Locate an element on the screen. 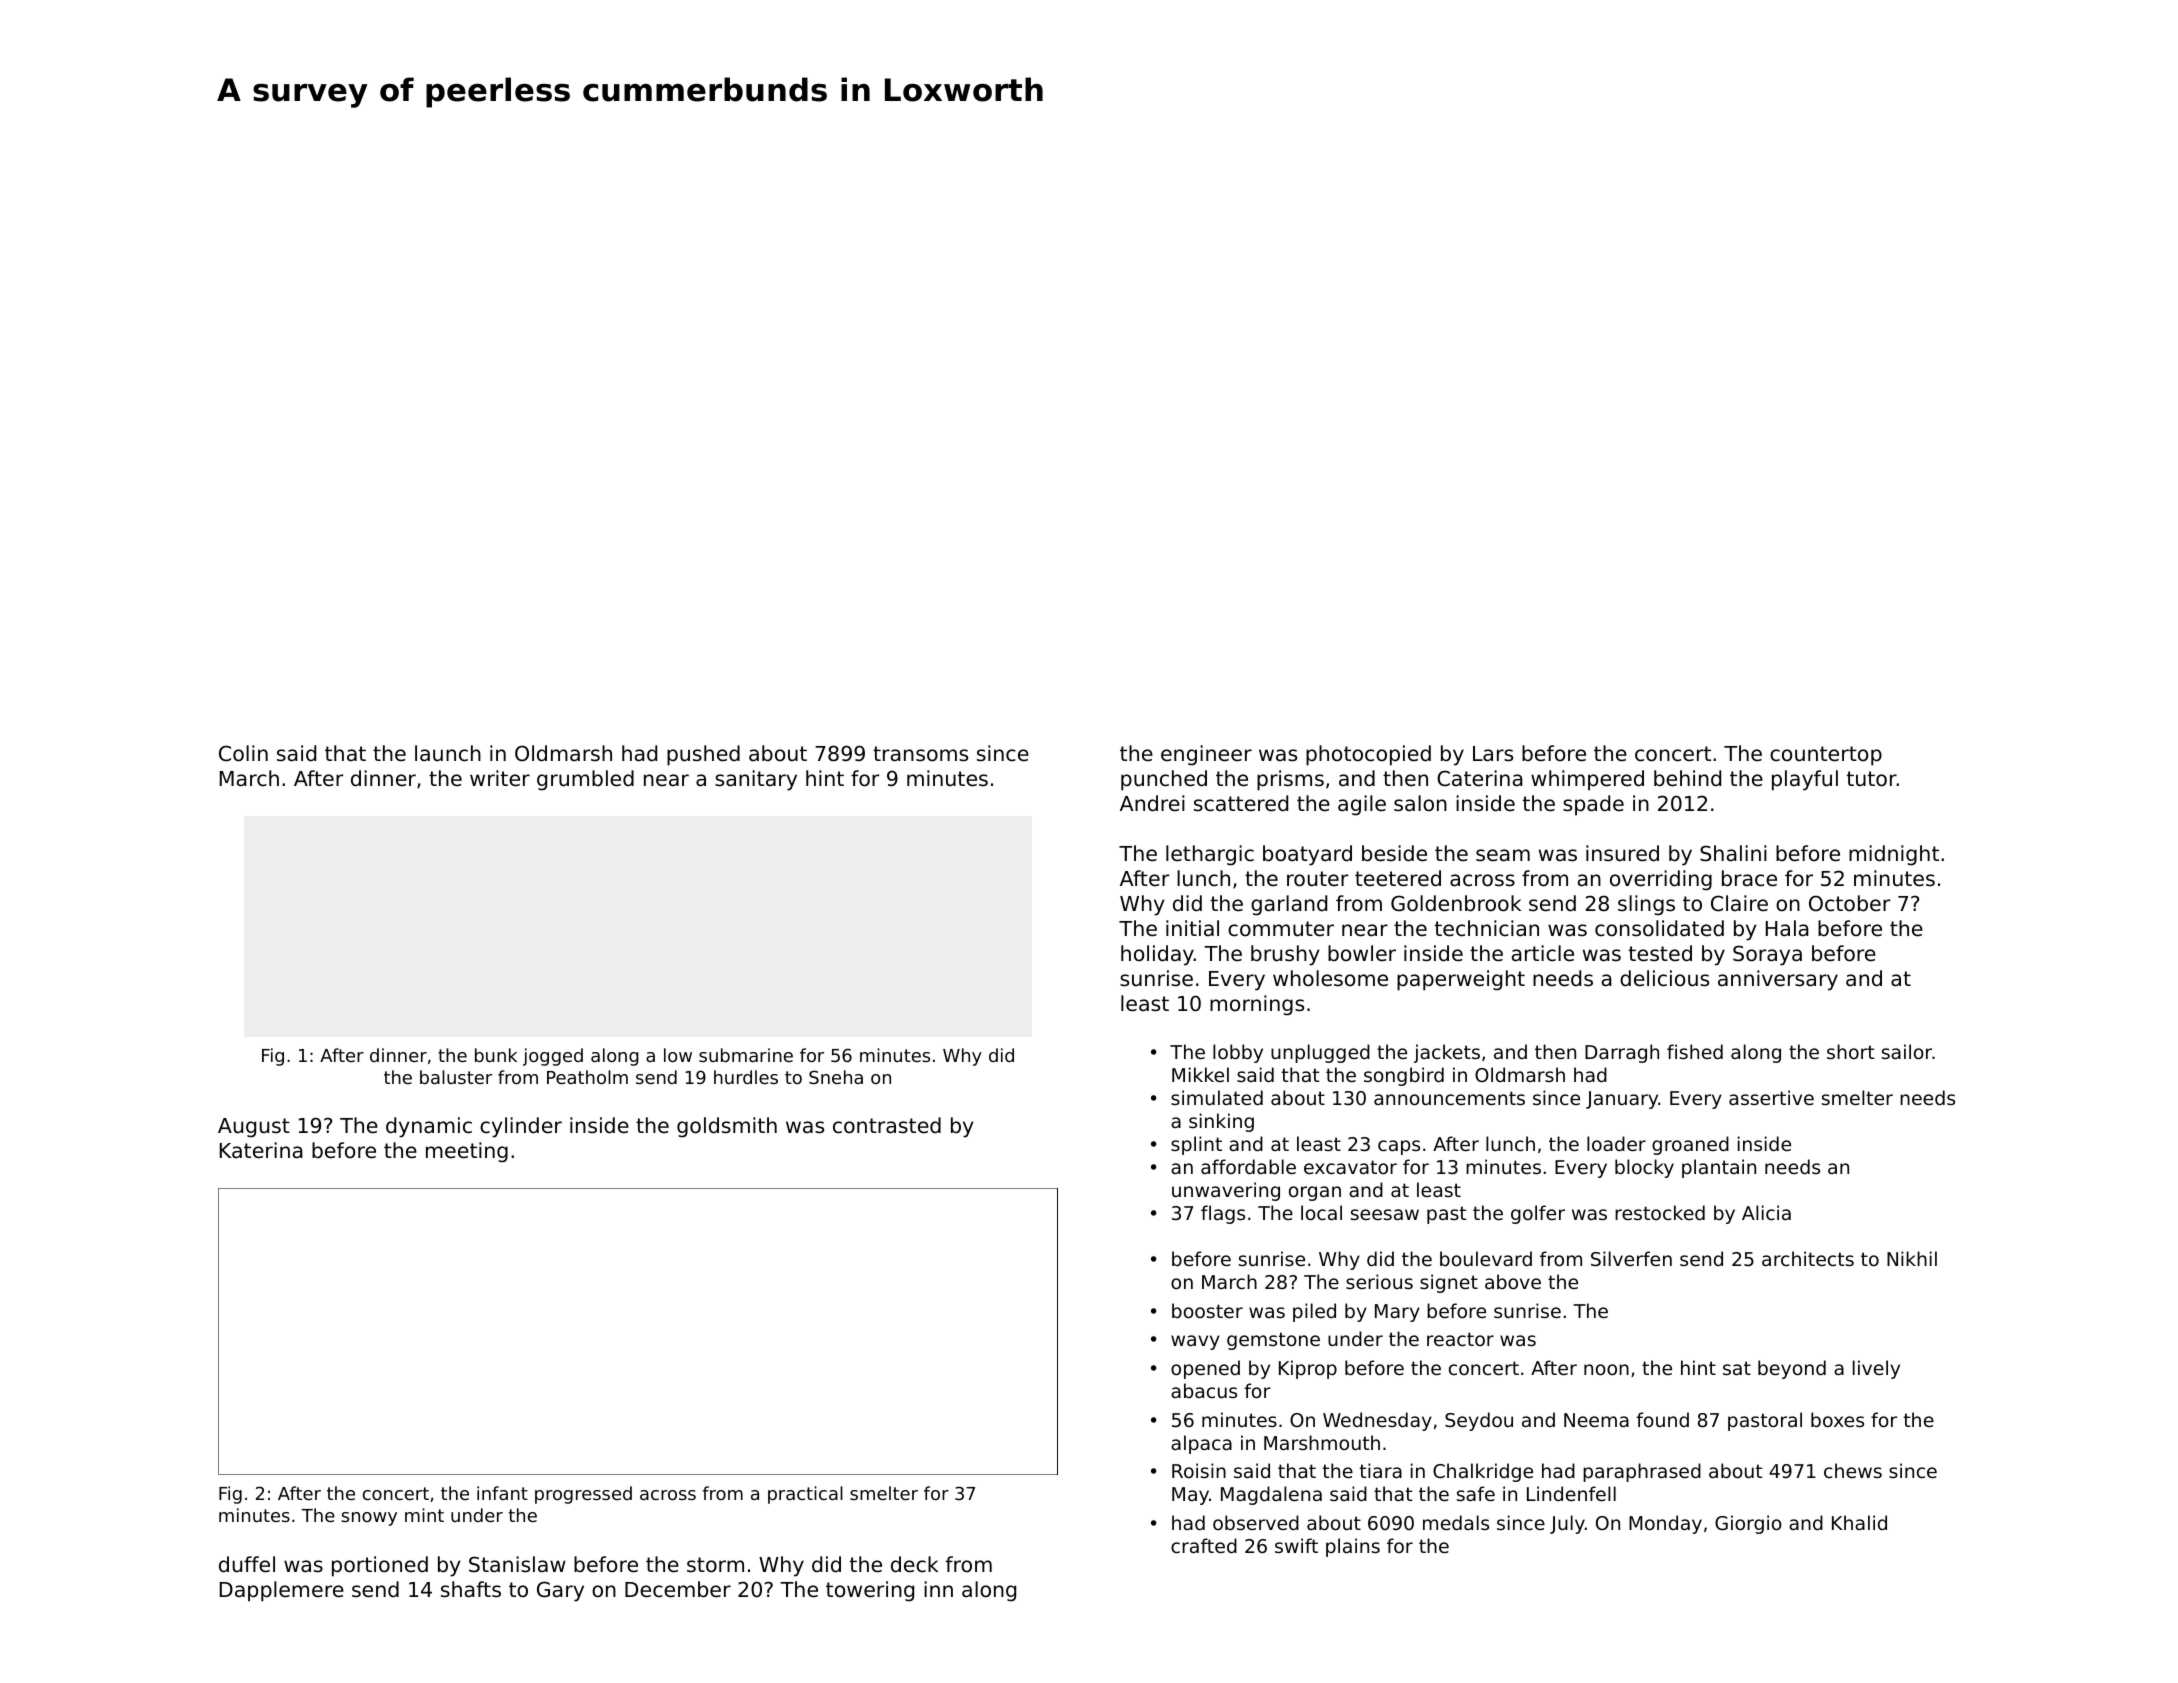  Khalid is located at coordinates (1859, 1522).
